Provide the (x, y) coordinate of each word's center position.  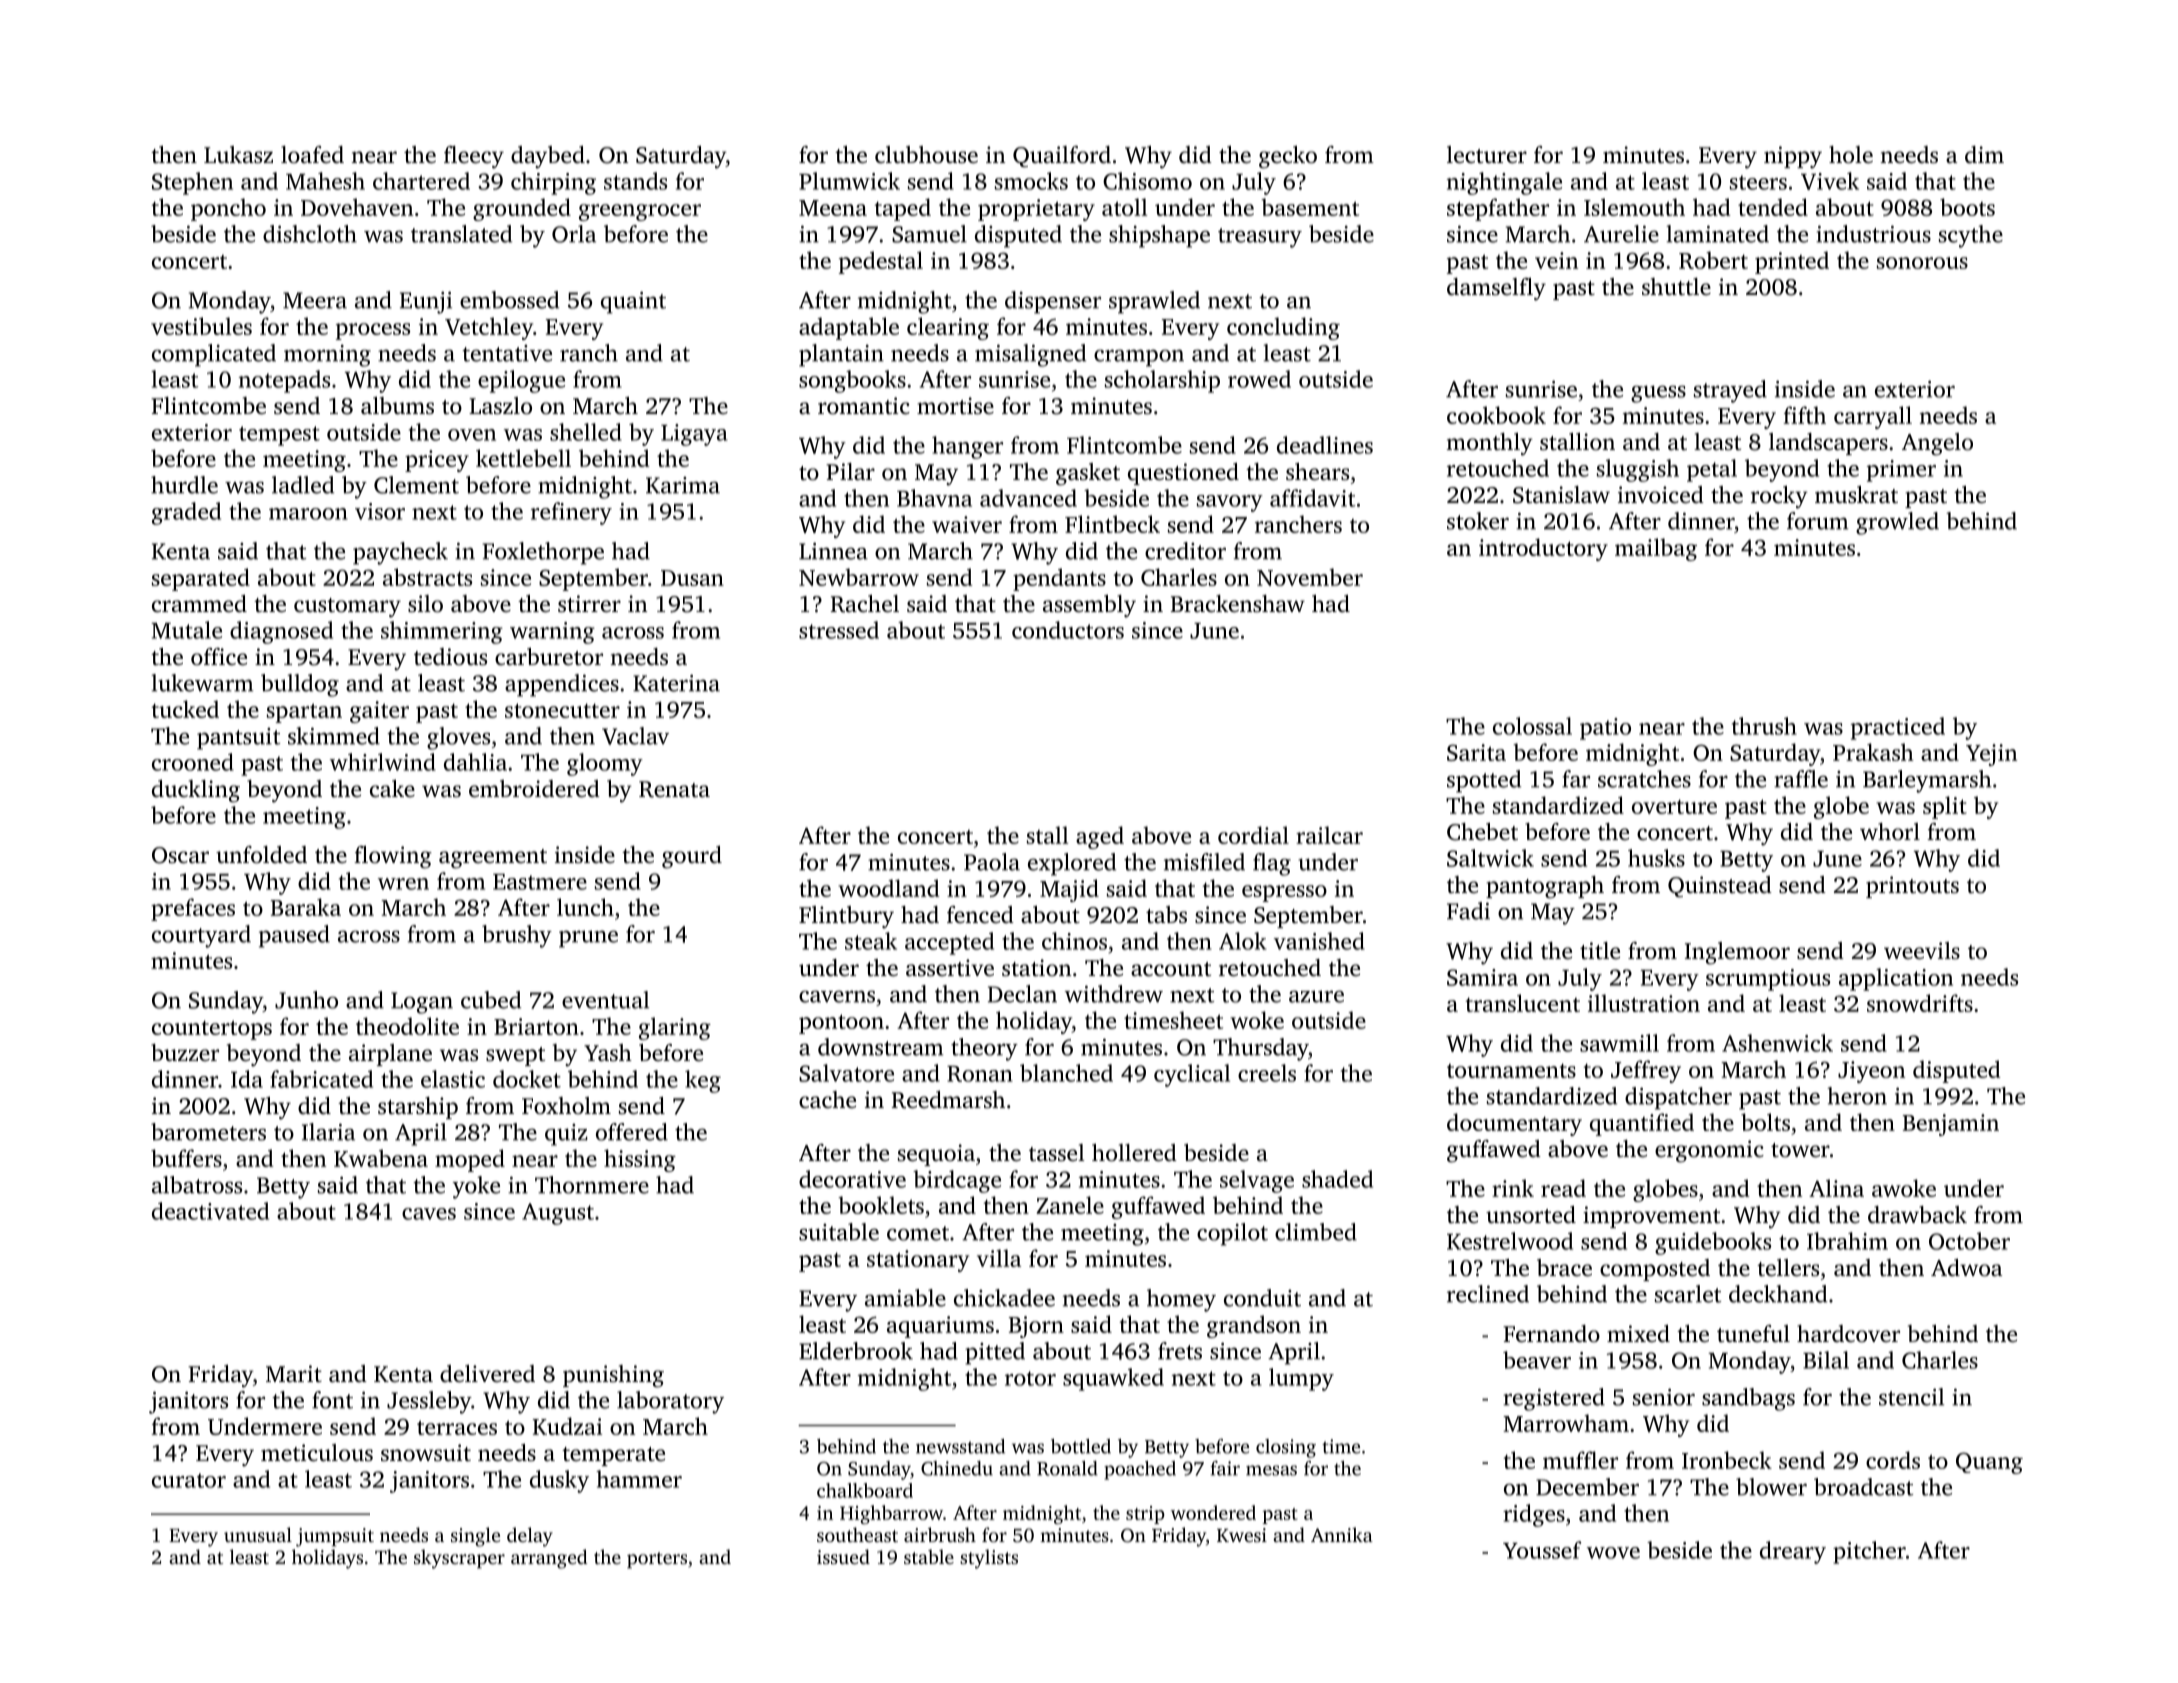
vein (1556, 260)
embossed (509, 300)
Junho (306, 1000)
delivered (487, 1374)
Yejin (1991, 755)
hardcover (1848, 1334)
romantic (864, 406)
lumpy (1301, 1379)
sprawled (1154, 302)
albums (397, 406)
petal (1712, 470)
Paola (992, 862)
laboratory (670, 1402)
